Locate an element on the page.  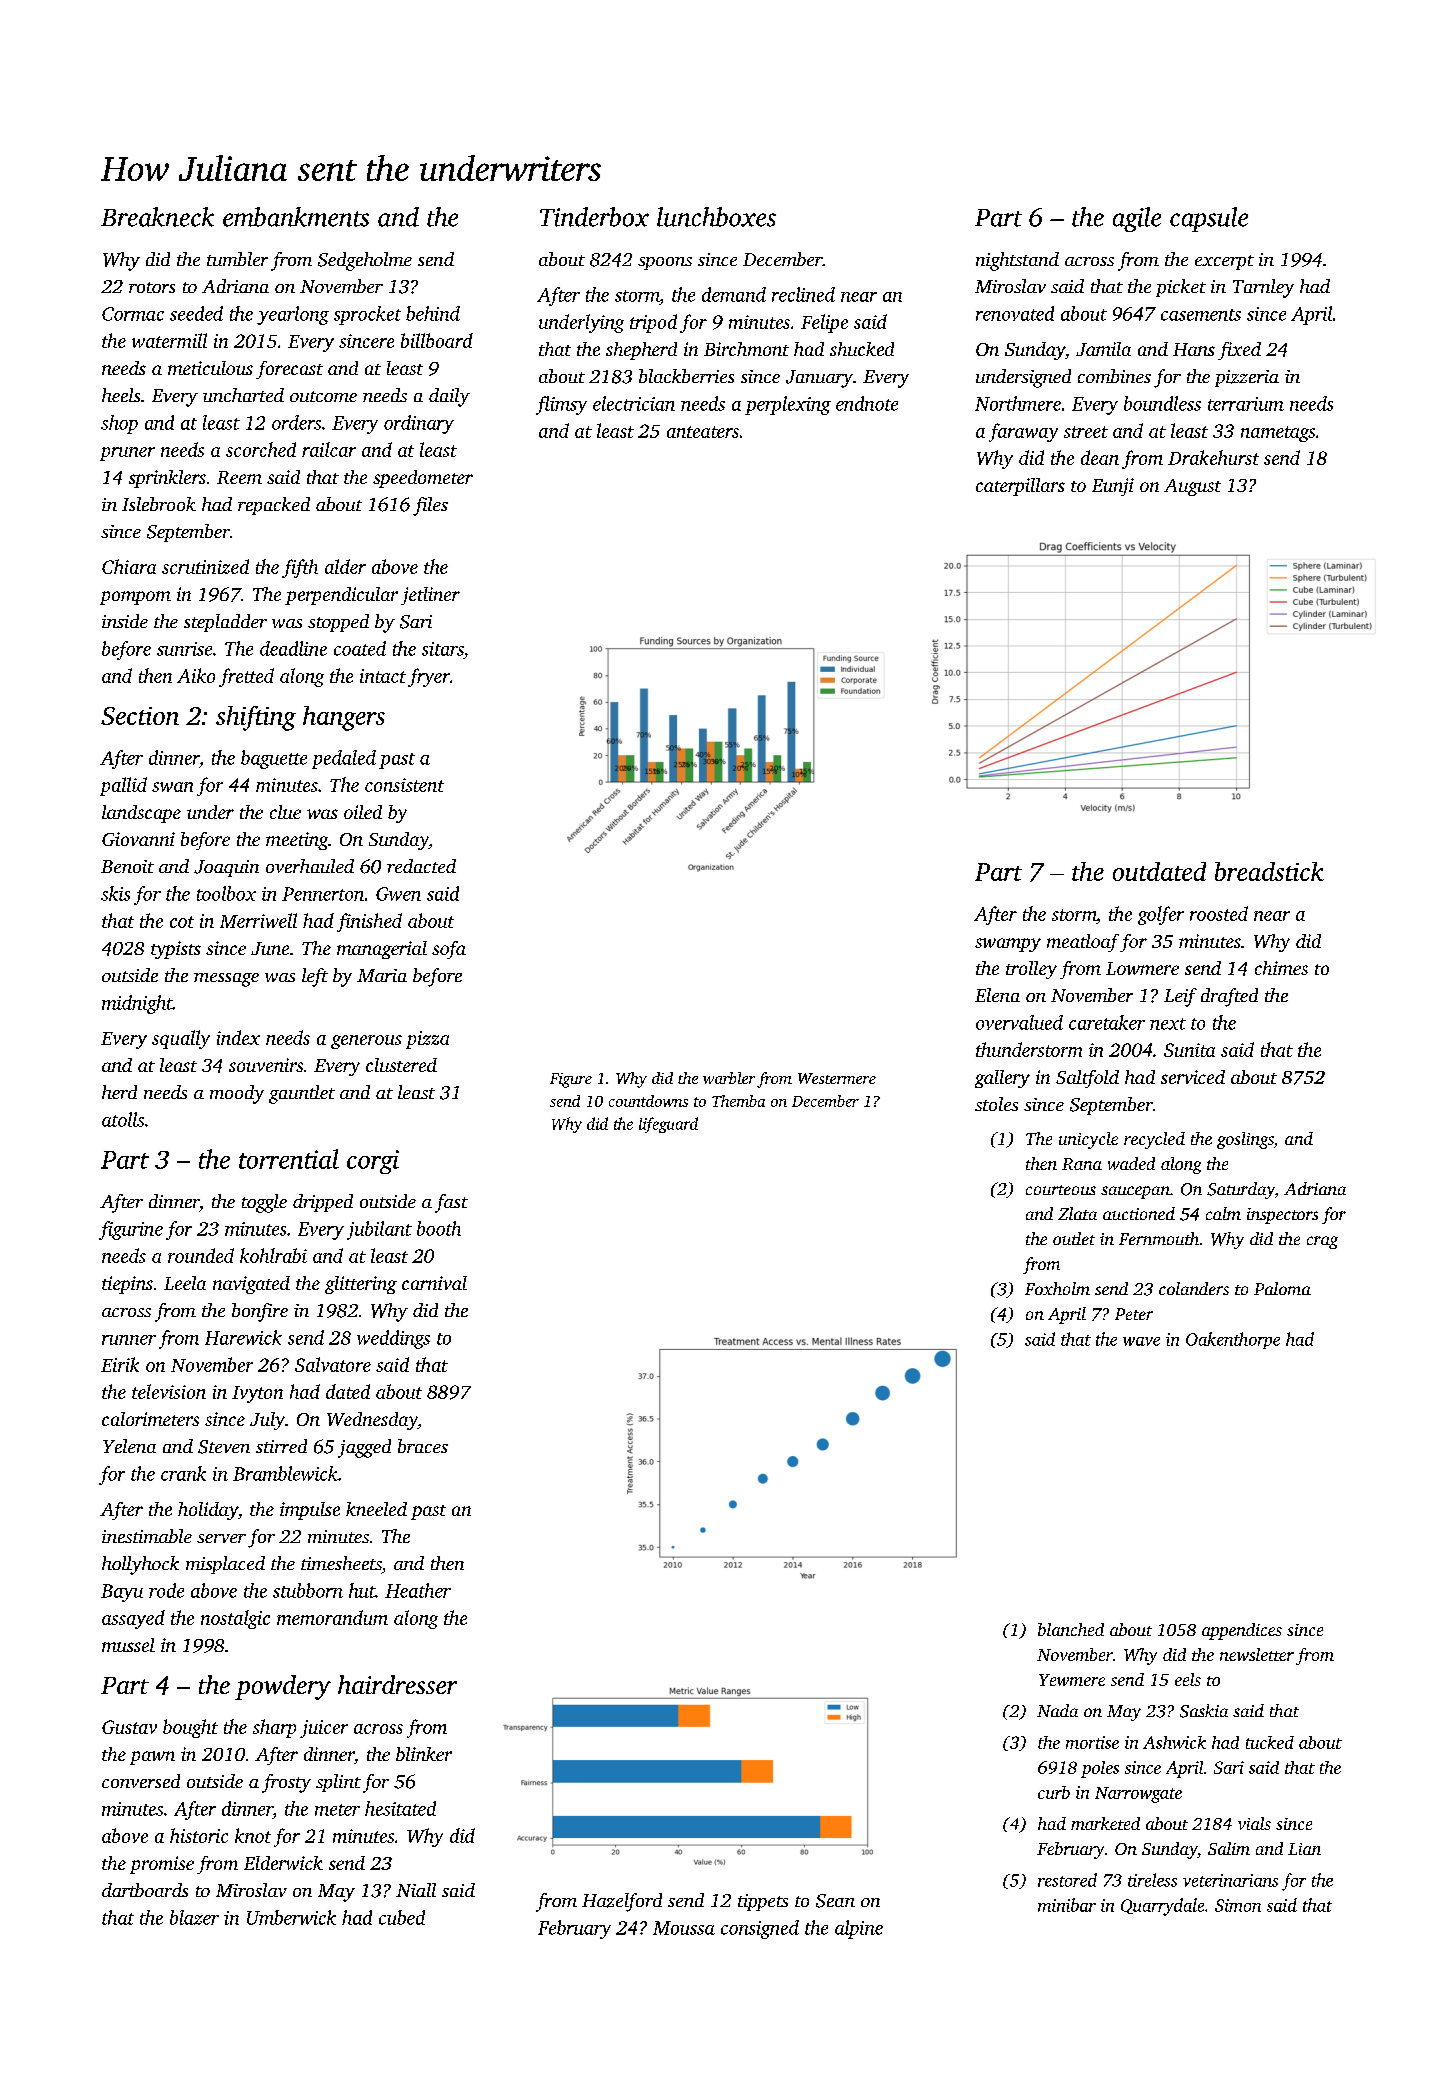
mussel is located at coordinates (128, 1645).
